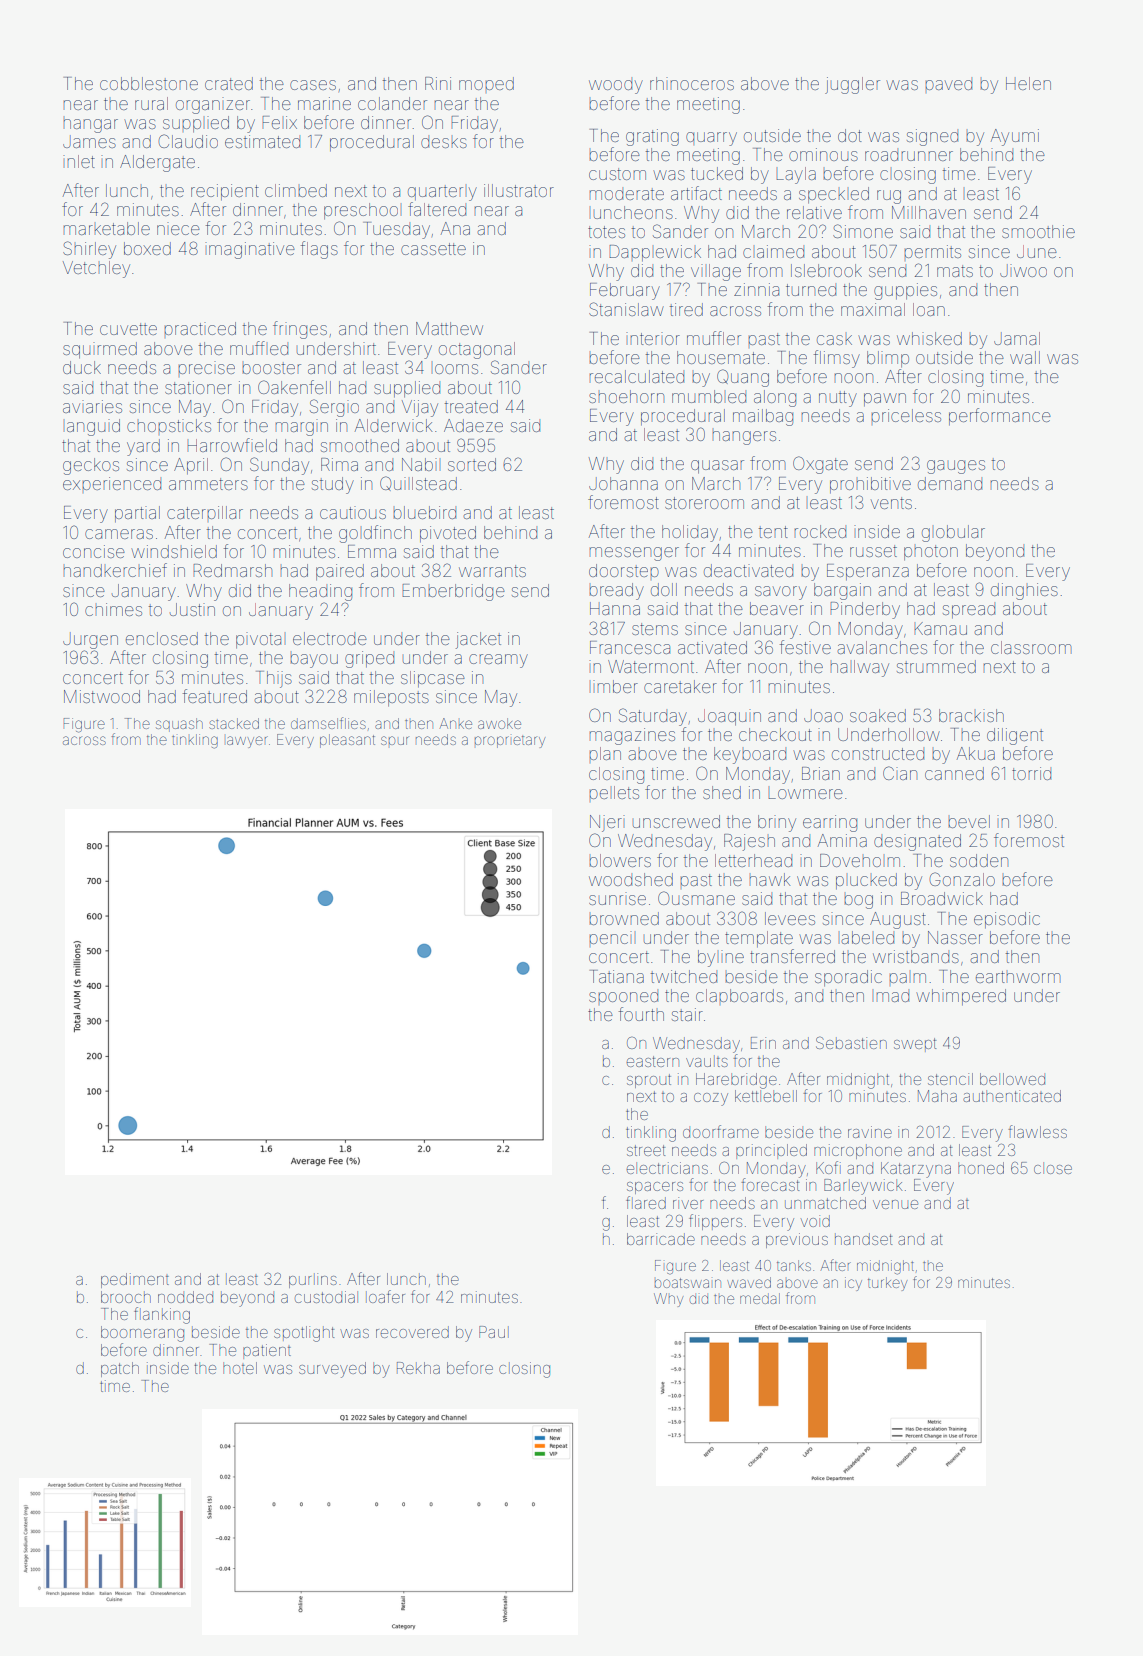  Describe the element at coordinates (1038, 231) in the screenshot. I see `smoothie` at that location.
